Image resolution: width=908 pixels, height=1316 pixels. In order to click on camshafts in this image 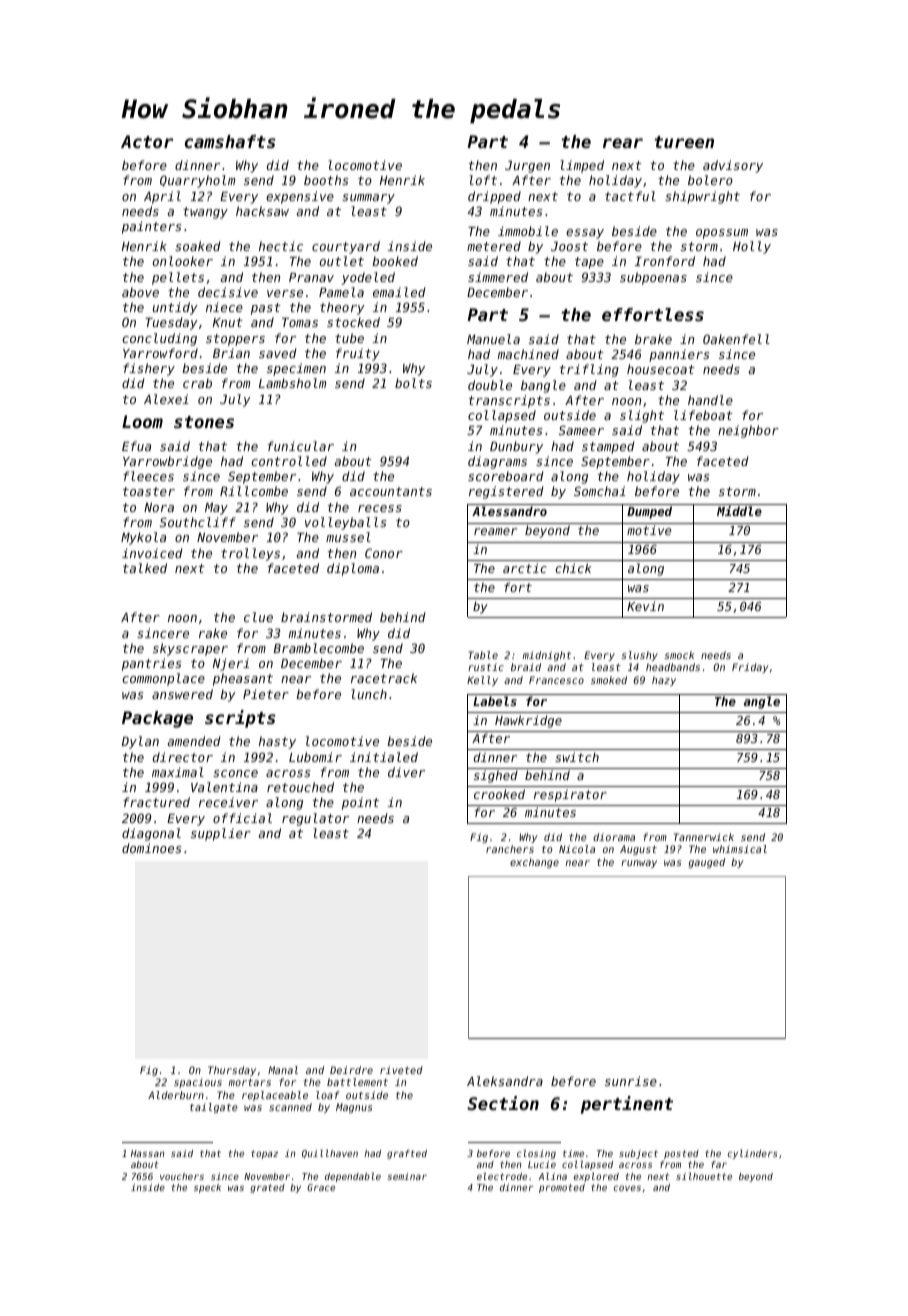, I will do `click(230, 141)`.
